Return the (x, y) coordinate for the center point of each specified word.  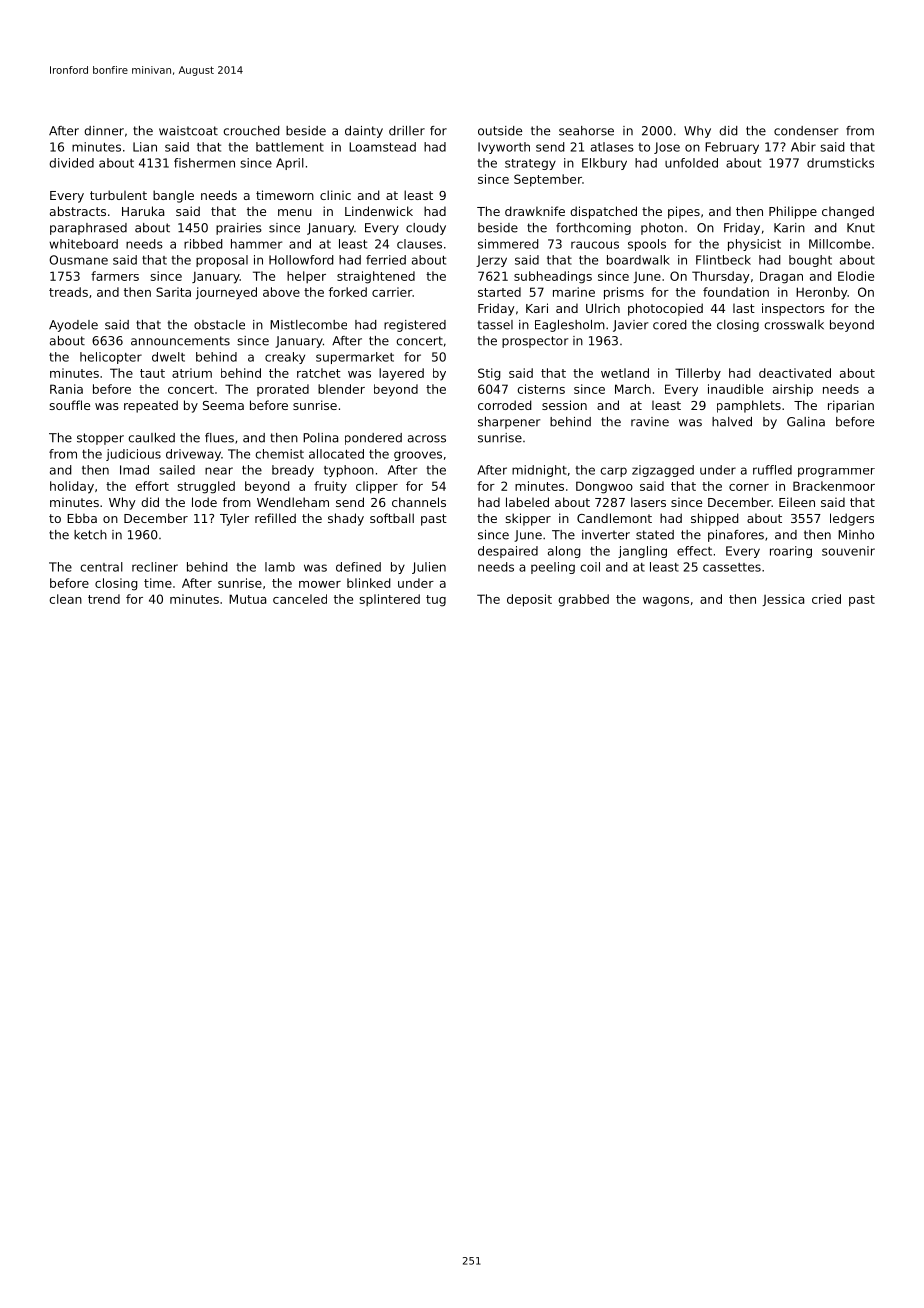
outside (500, 131)
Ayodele (73, 326)
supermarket (355, 358)
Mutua (247, 599)
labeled (527, 502)
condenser (806, 131)
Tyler (234, 519)
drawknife (535, 211)
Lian (145, 147)
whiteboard (83, 244)
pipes (684, 212)
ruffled (772, 470)
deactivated (795, 373)
